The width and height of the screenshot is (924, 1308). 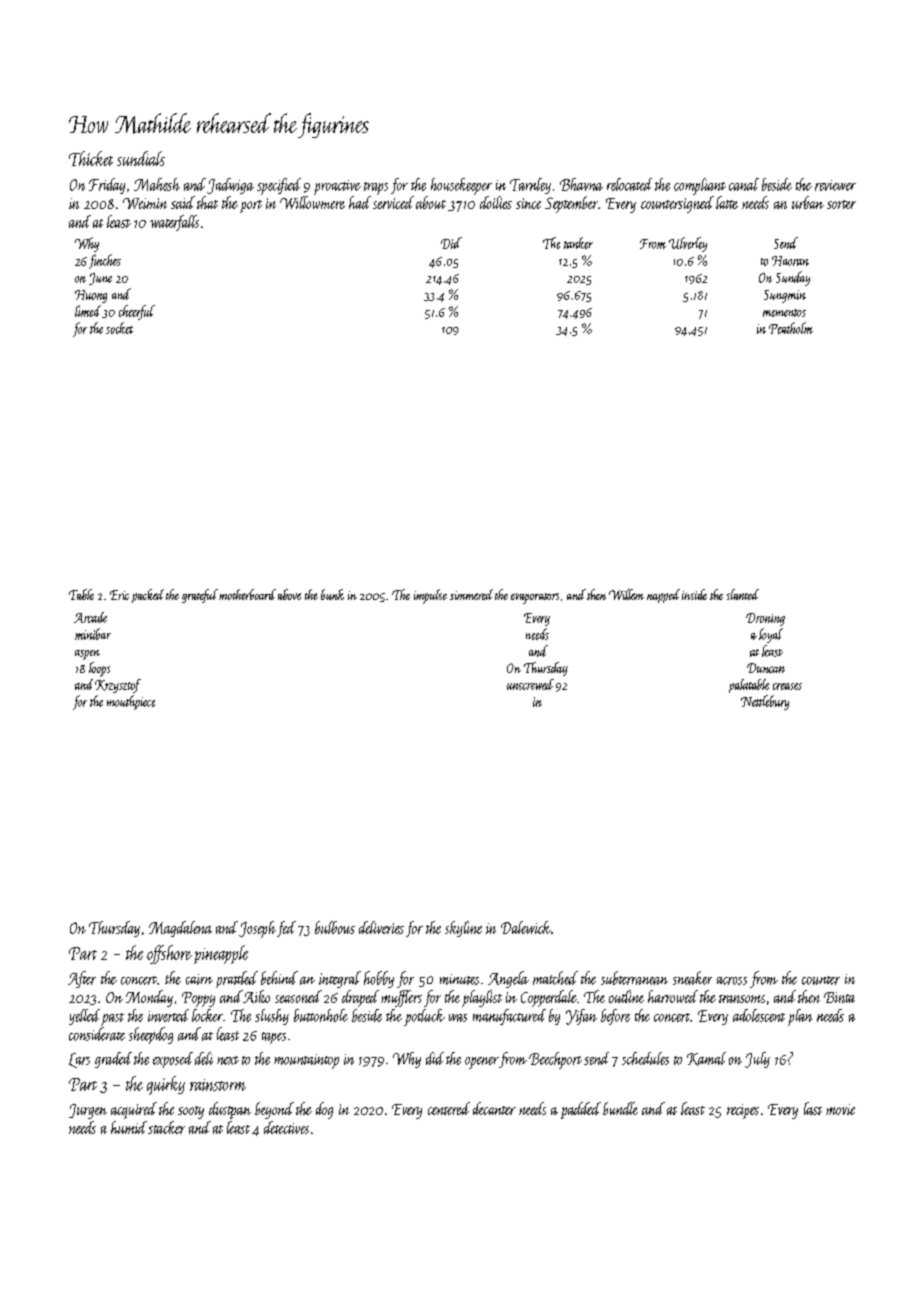 What do you see at coordinates (791, 328) in the screenshot?
I see `Peatholm` at bounding box center [791, 328].
